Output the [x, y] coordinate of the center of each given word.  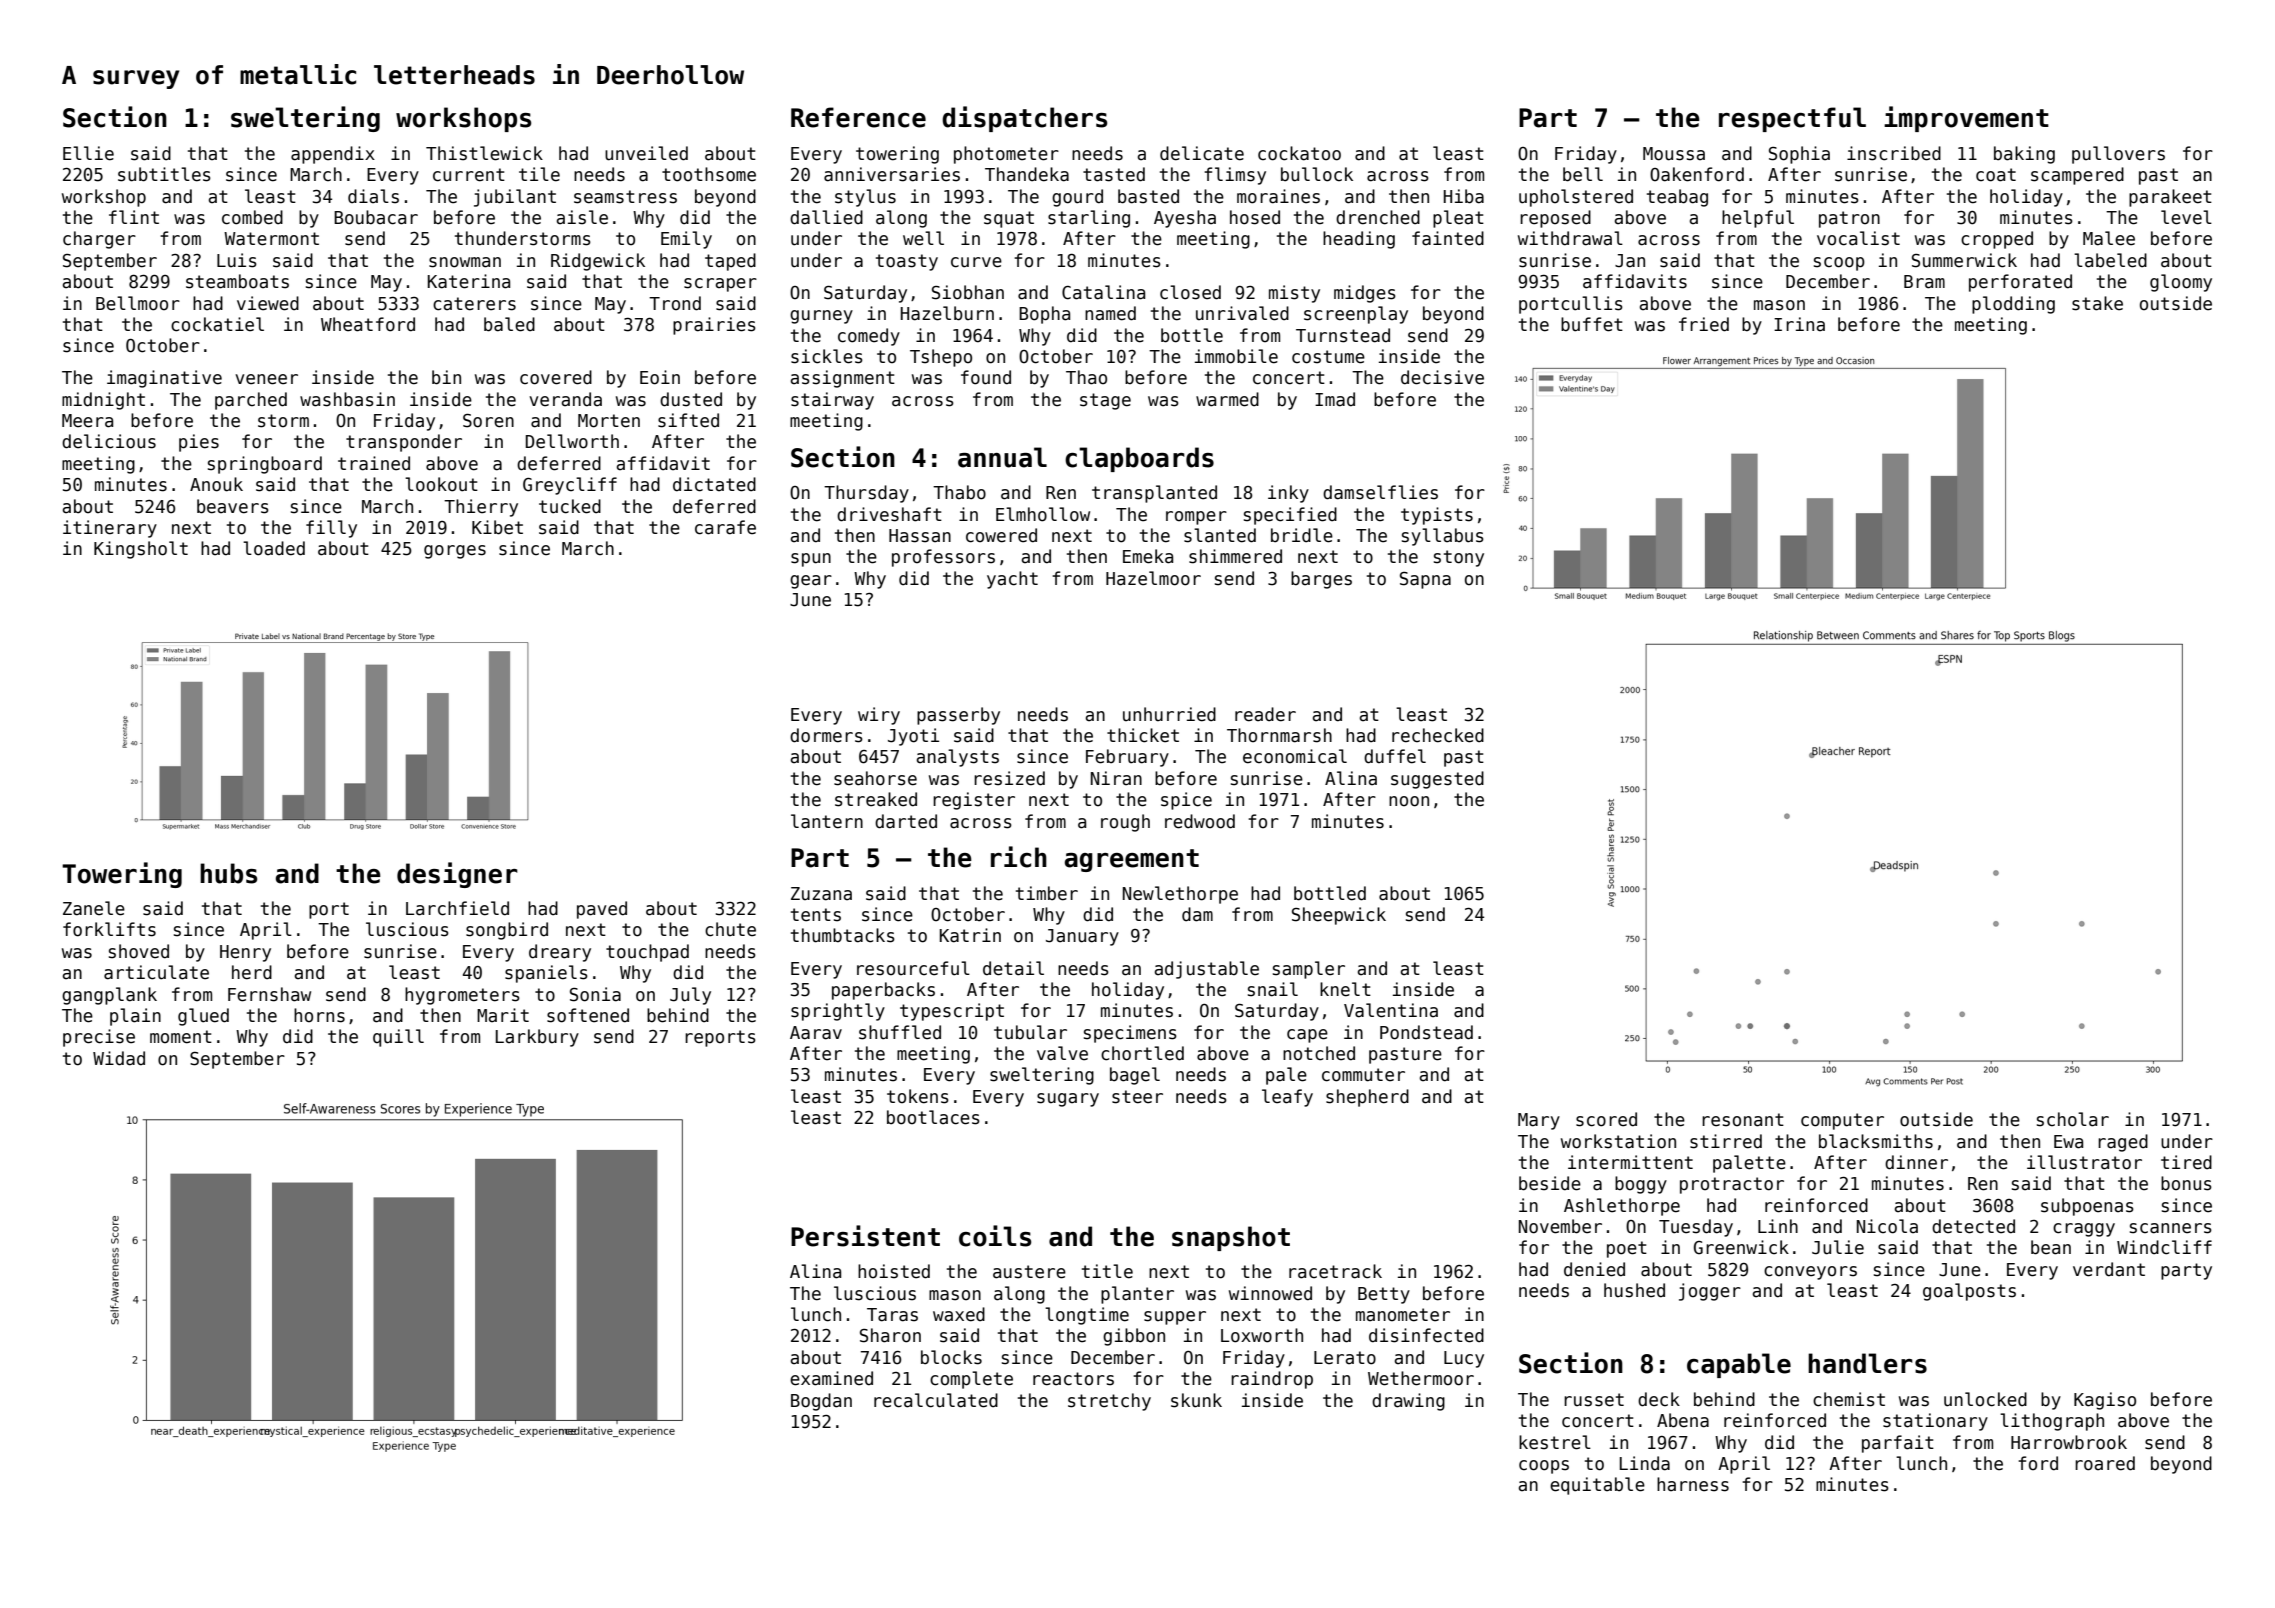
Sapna [1425, 580]
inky [1288, 494]
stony [1459, 558]
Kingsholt [141, 550]
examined [831, 1378]
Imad [1335, 399]
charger [99, 240]
